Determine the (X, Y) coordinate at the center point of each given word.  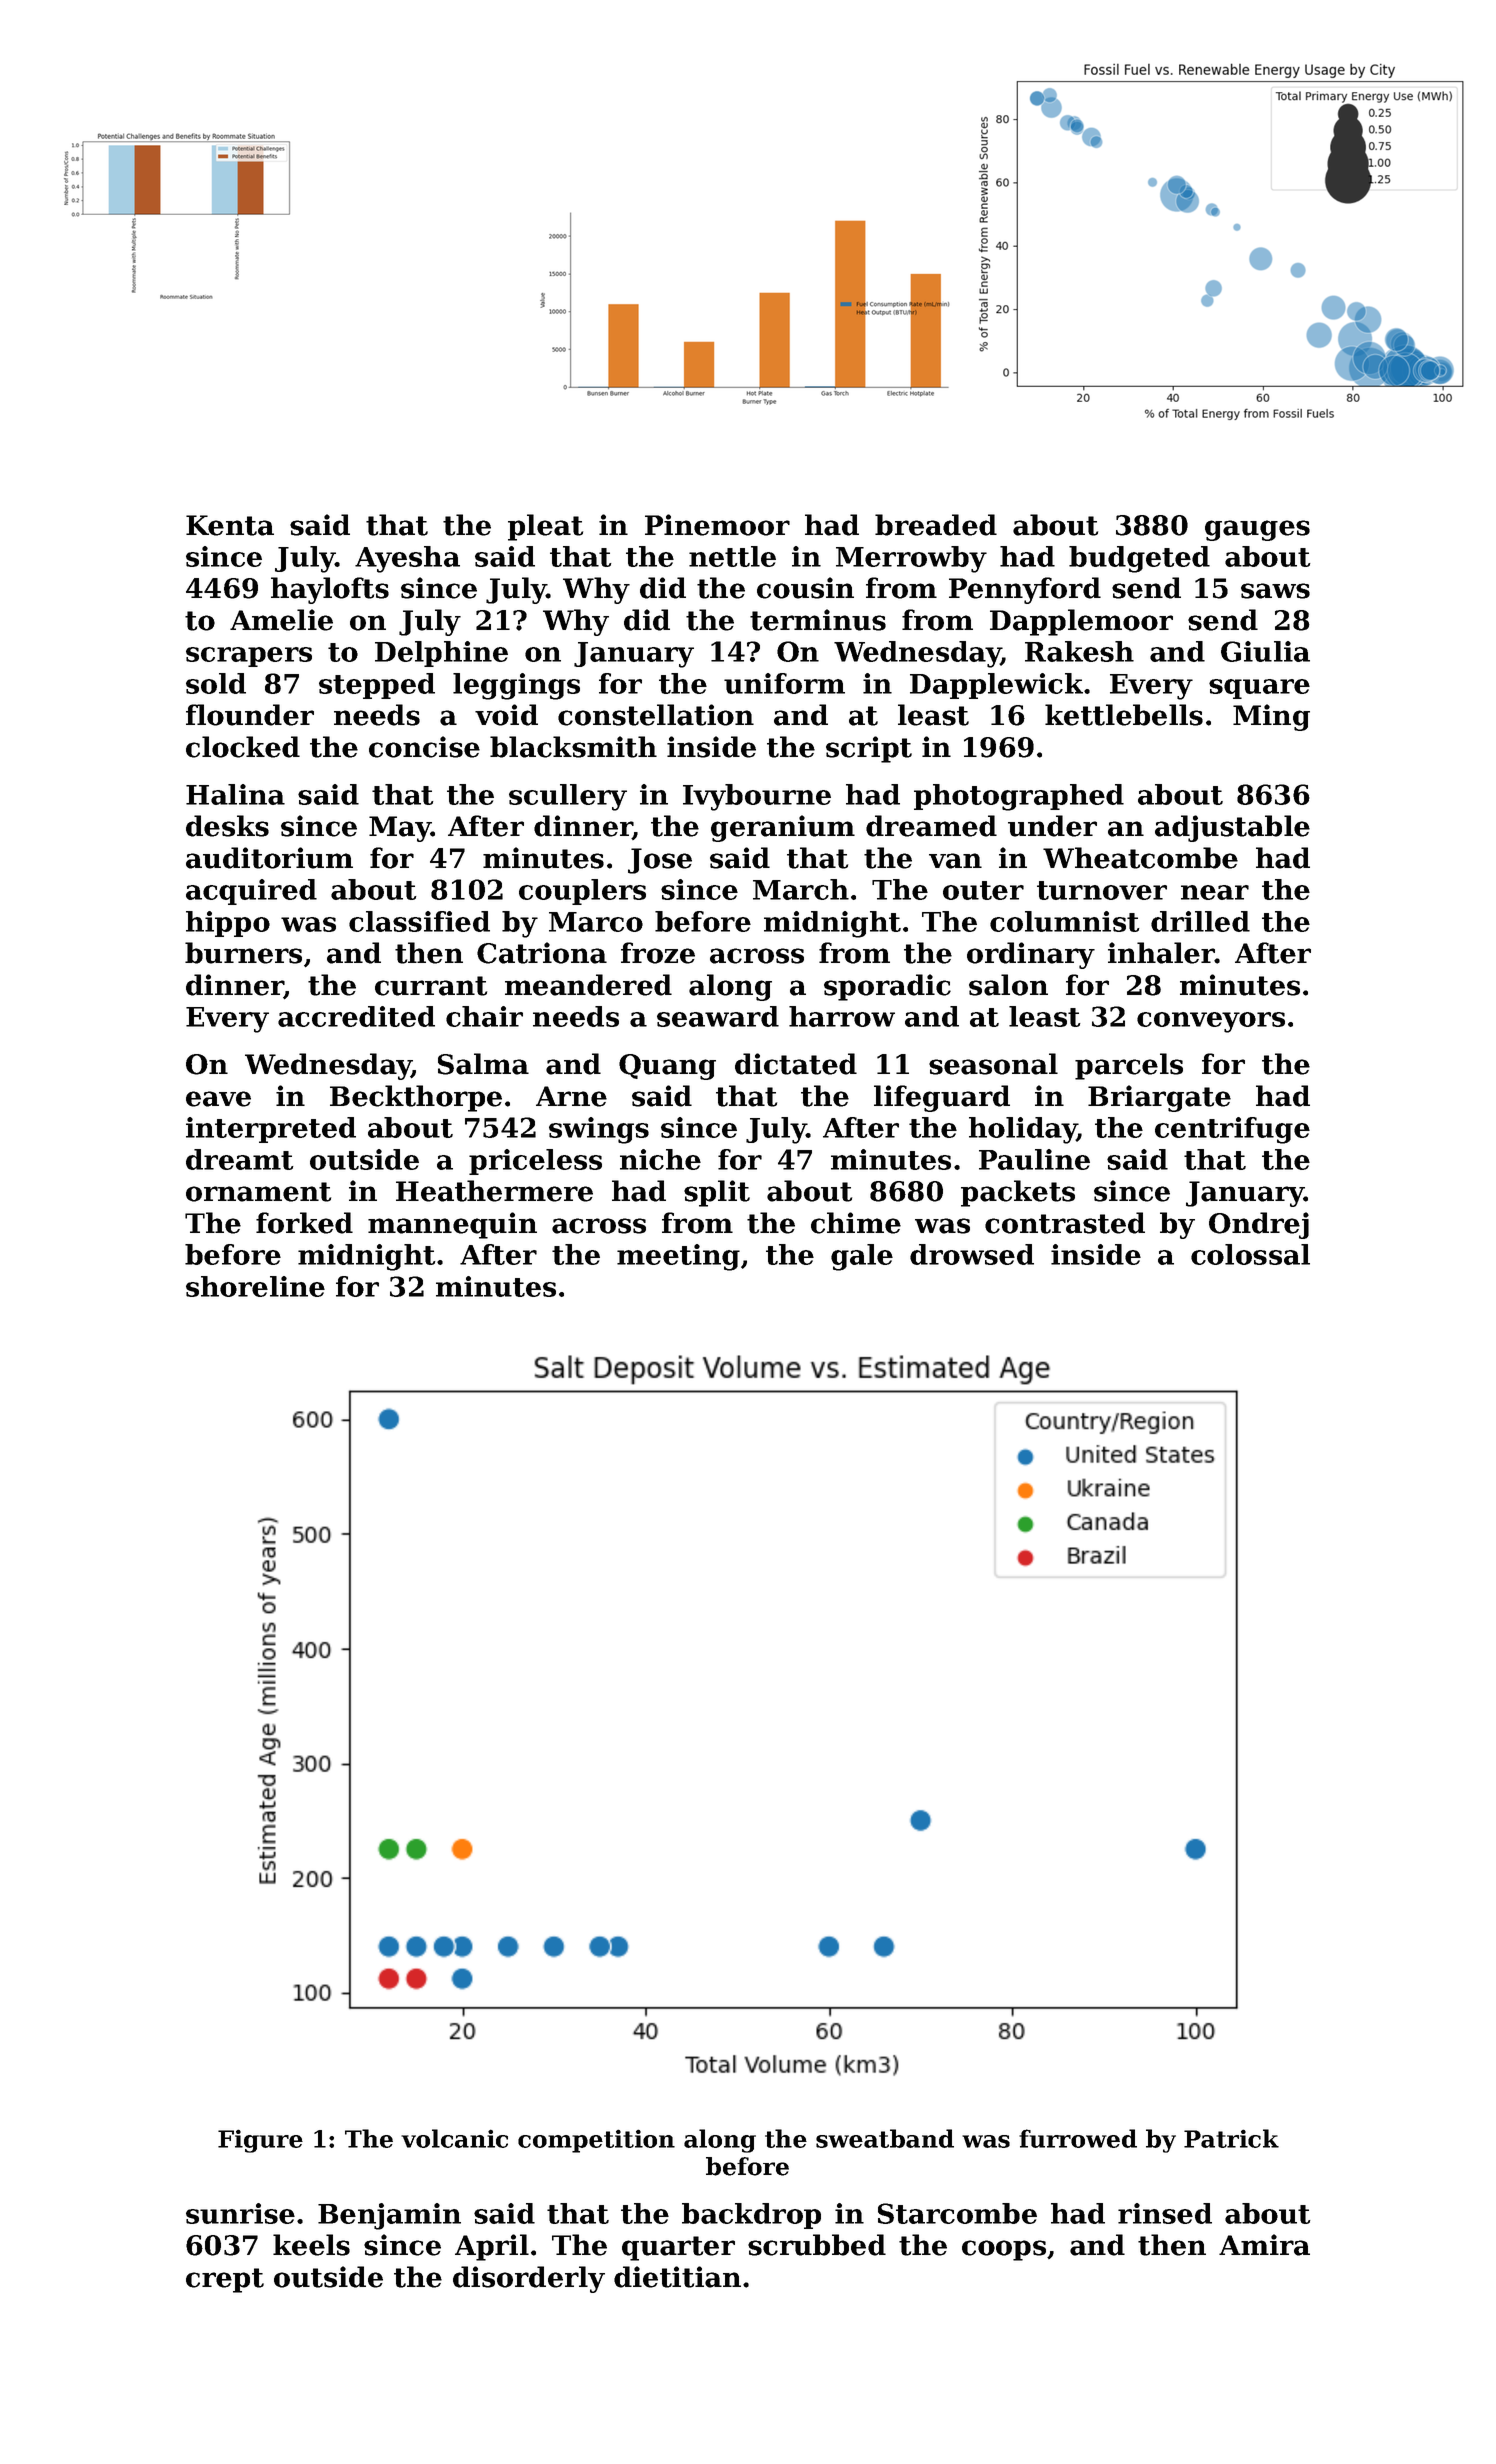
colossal (1250, 1254)
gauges (1257, 530)
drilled (1200, 921)
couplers (582, 892)
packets (1018, 1193)
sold (216, 683)
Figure (260, 2141)
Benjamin (389, 2216)
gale (862, 1257)
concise (424, 747)
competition (596, 2141)
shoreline (255, 1286)
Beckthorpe (416, 1098)
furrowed (1078, 2138)
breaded (936, 525)
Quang (667, 1067)
